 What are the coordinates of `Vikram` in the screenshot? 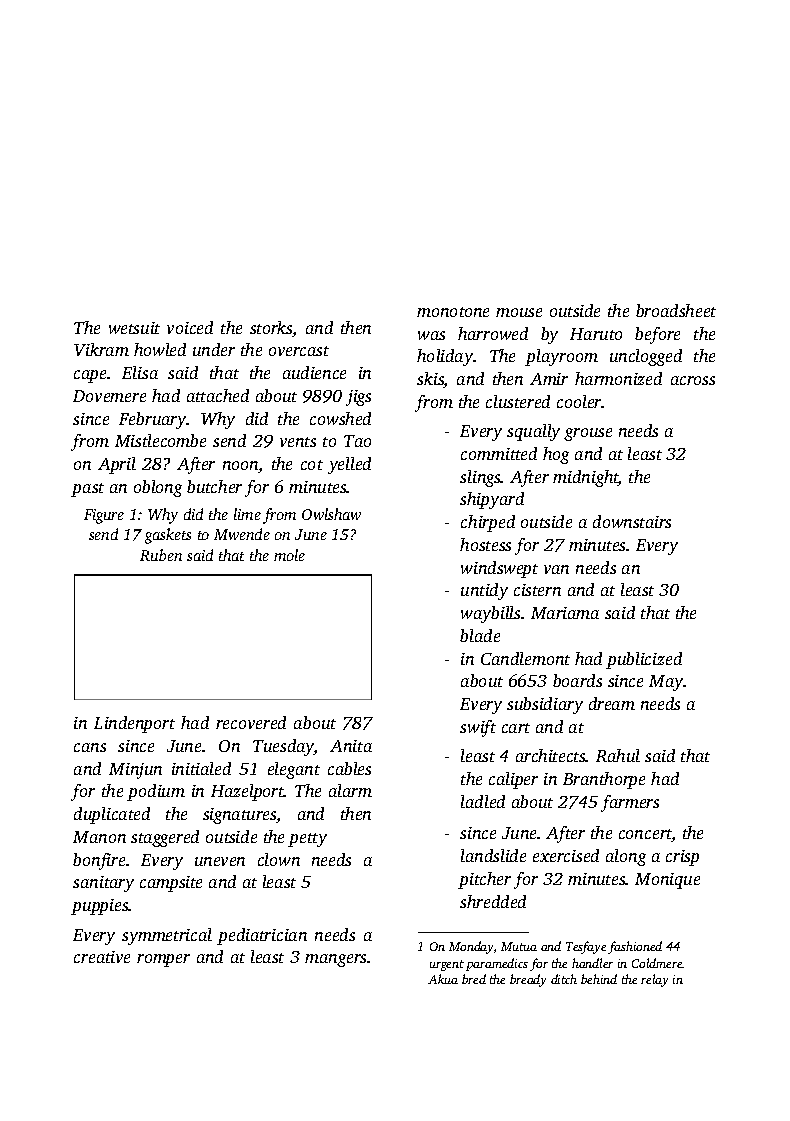 It's located at (101, 349).
